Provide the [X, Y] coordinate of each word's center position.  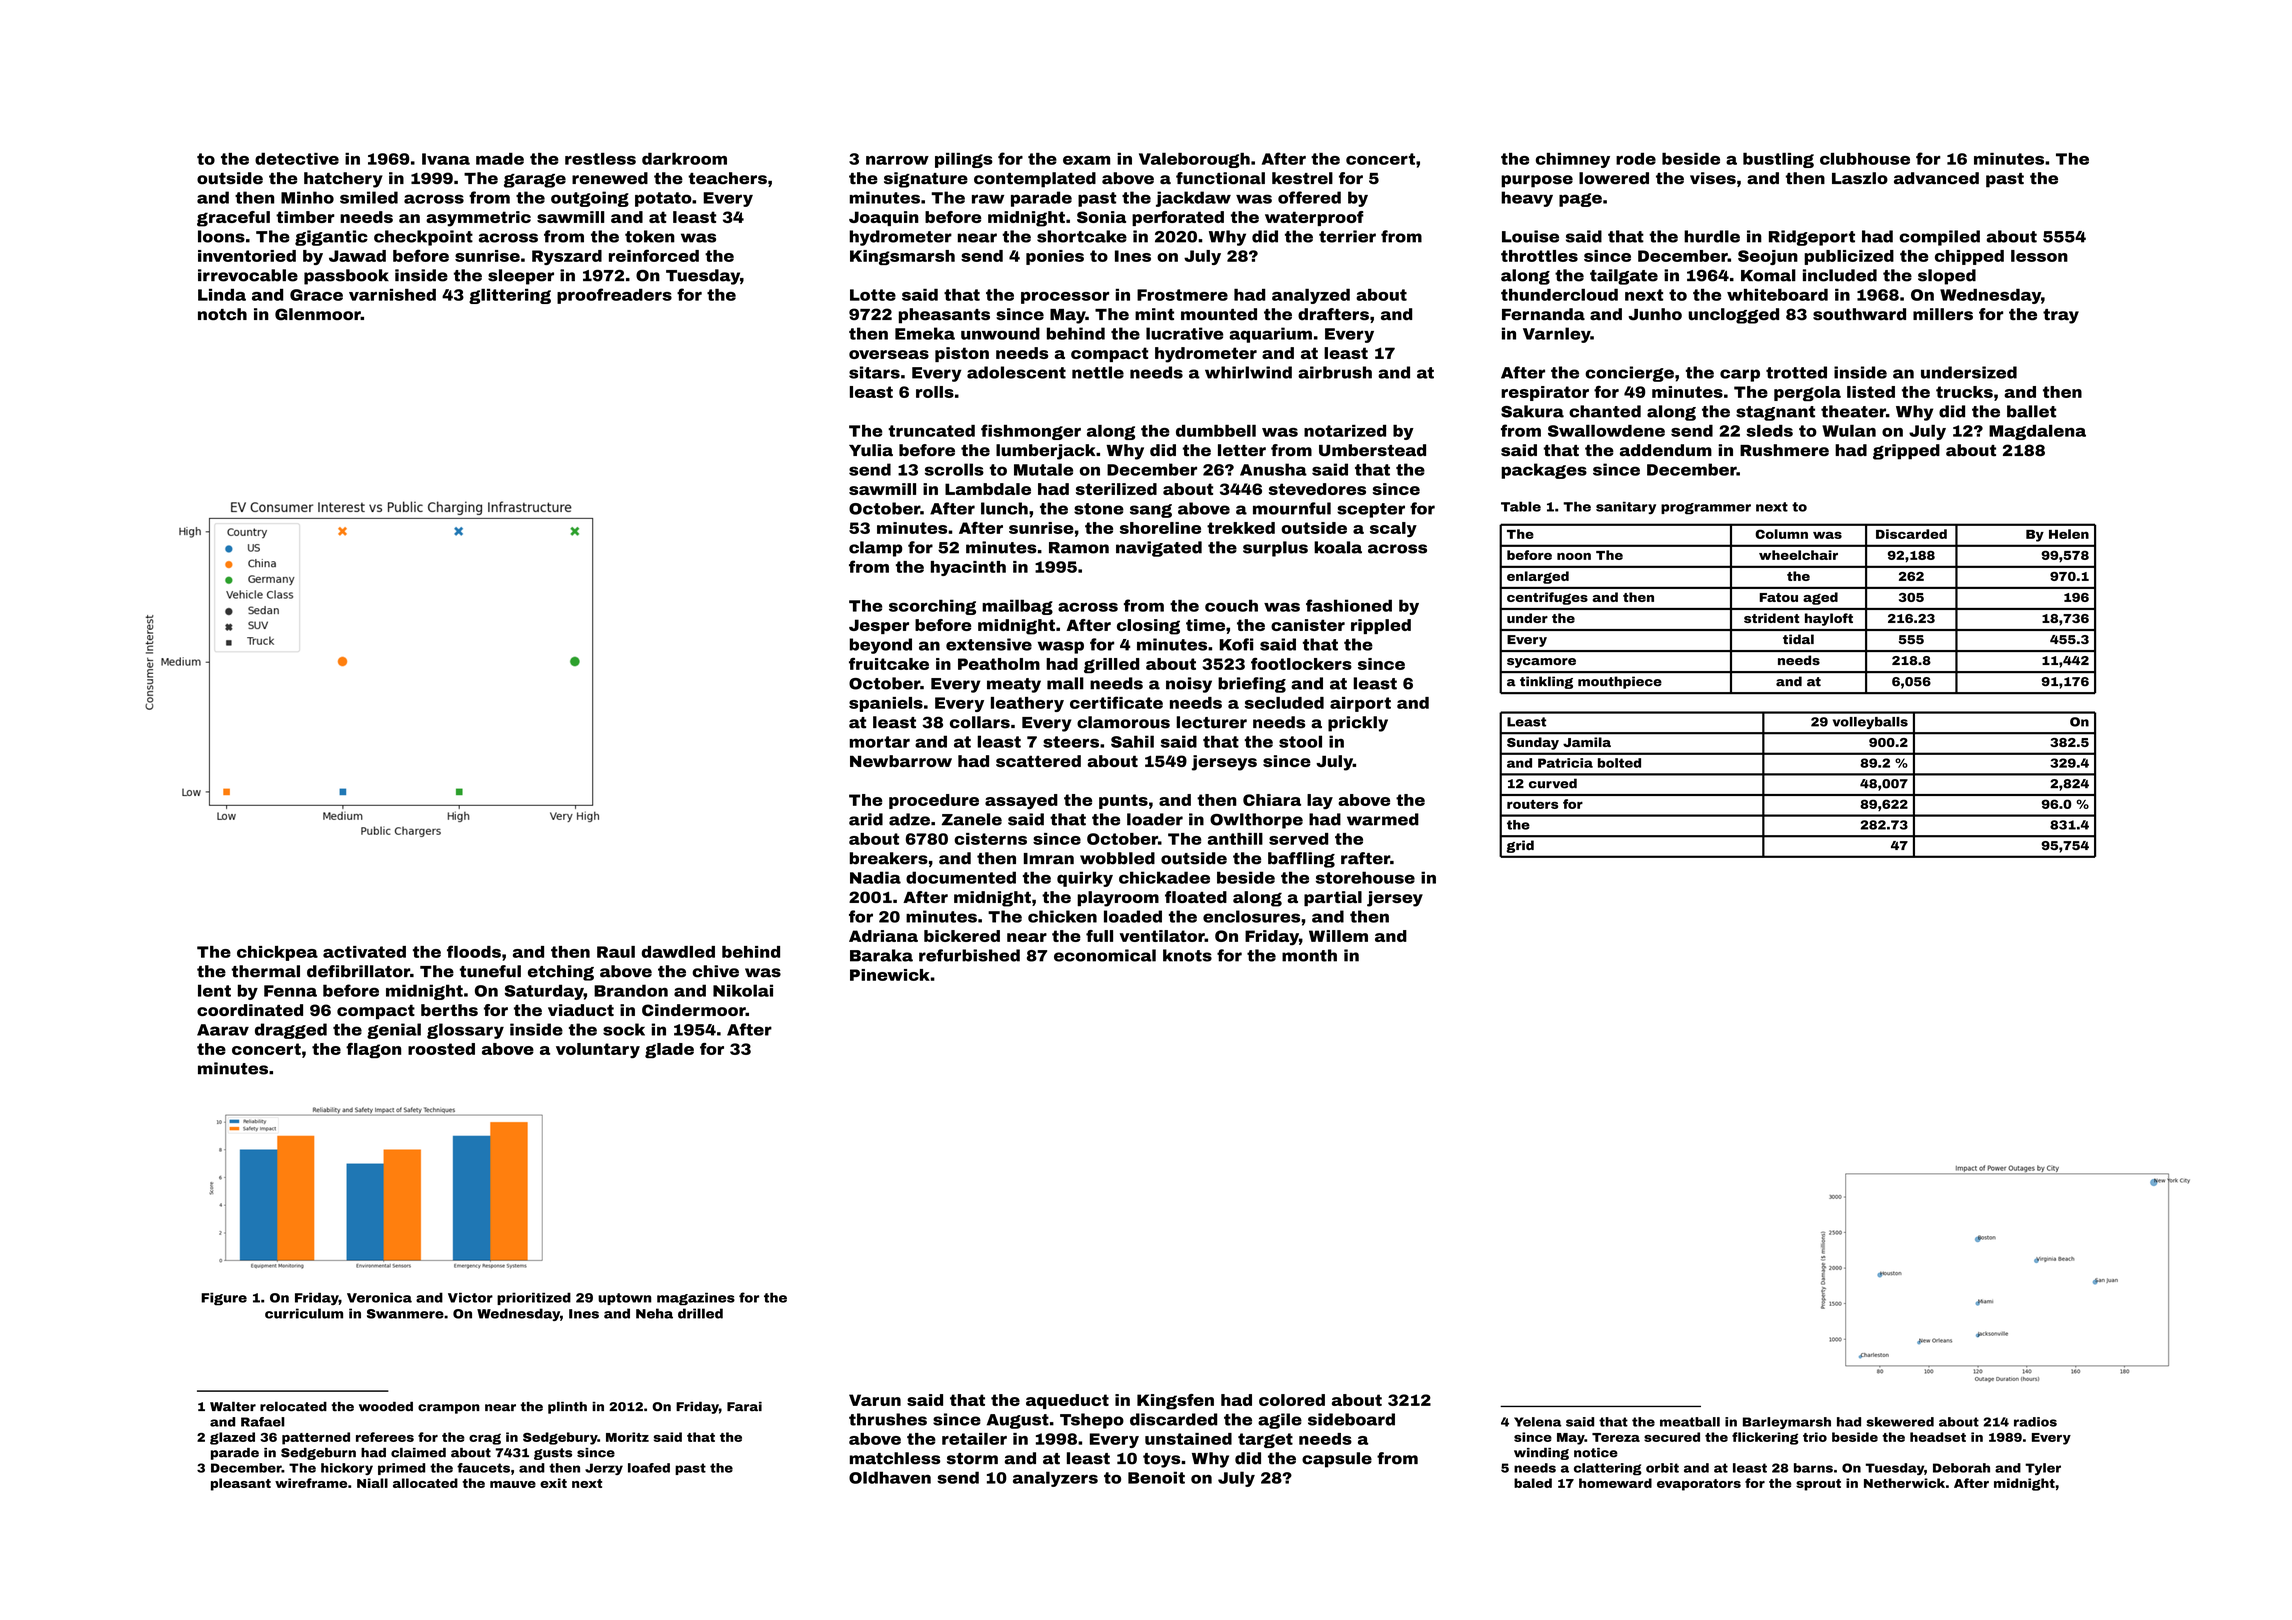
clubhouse [1865, 159]
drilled [700, 1313]
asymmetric [478, 219]
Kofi [1236, 644]
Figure [224, 1299]
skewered [1900, 1422]
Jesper [879, 626]
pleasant [241, 1484]
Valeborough [1194, 160]
